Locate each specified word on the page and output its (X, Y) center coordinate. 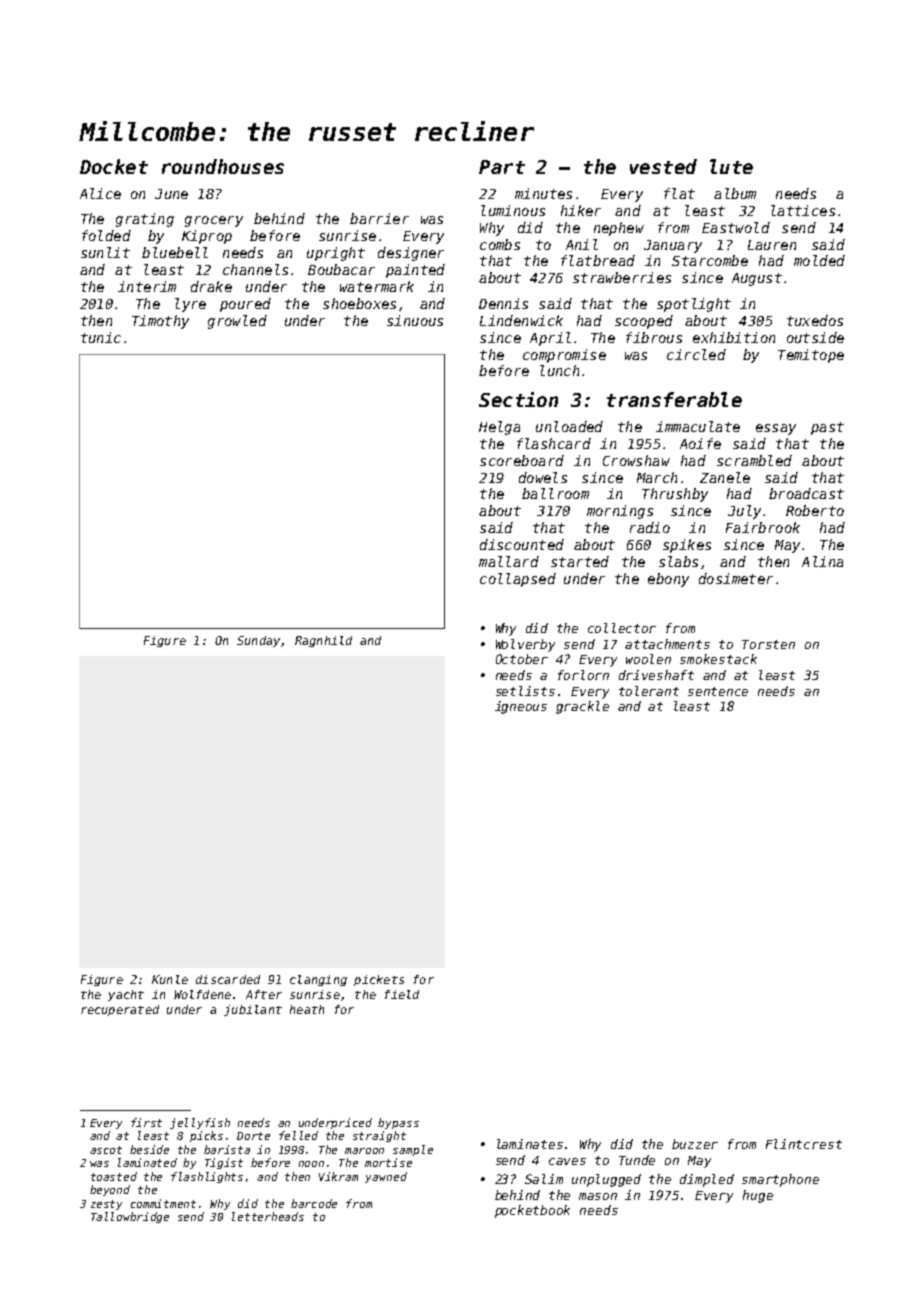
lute (731, 166)
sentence (718, 691)
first (146, 1122)
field (402, 994)
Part (502, 167)
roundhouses (223, 166)
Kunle (170, 979)
